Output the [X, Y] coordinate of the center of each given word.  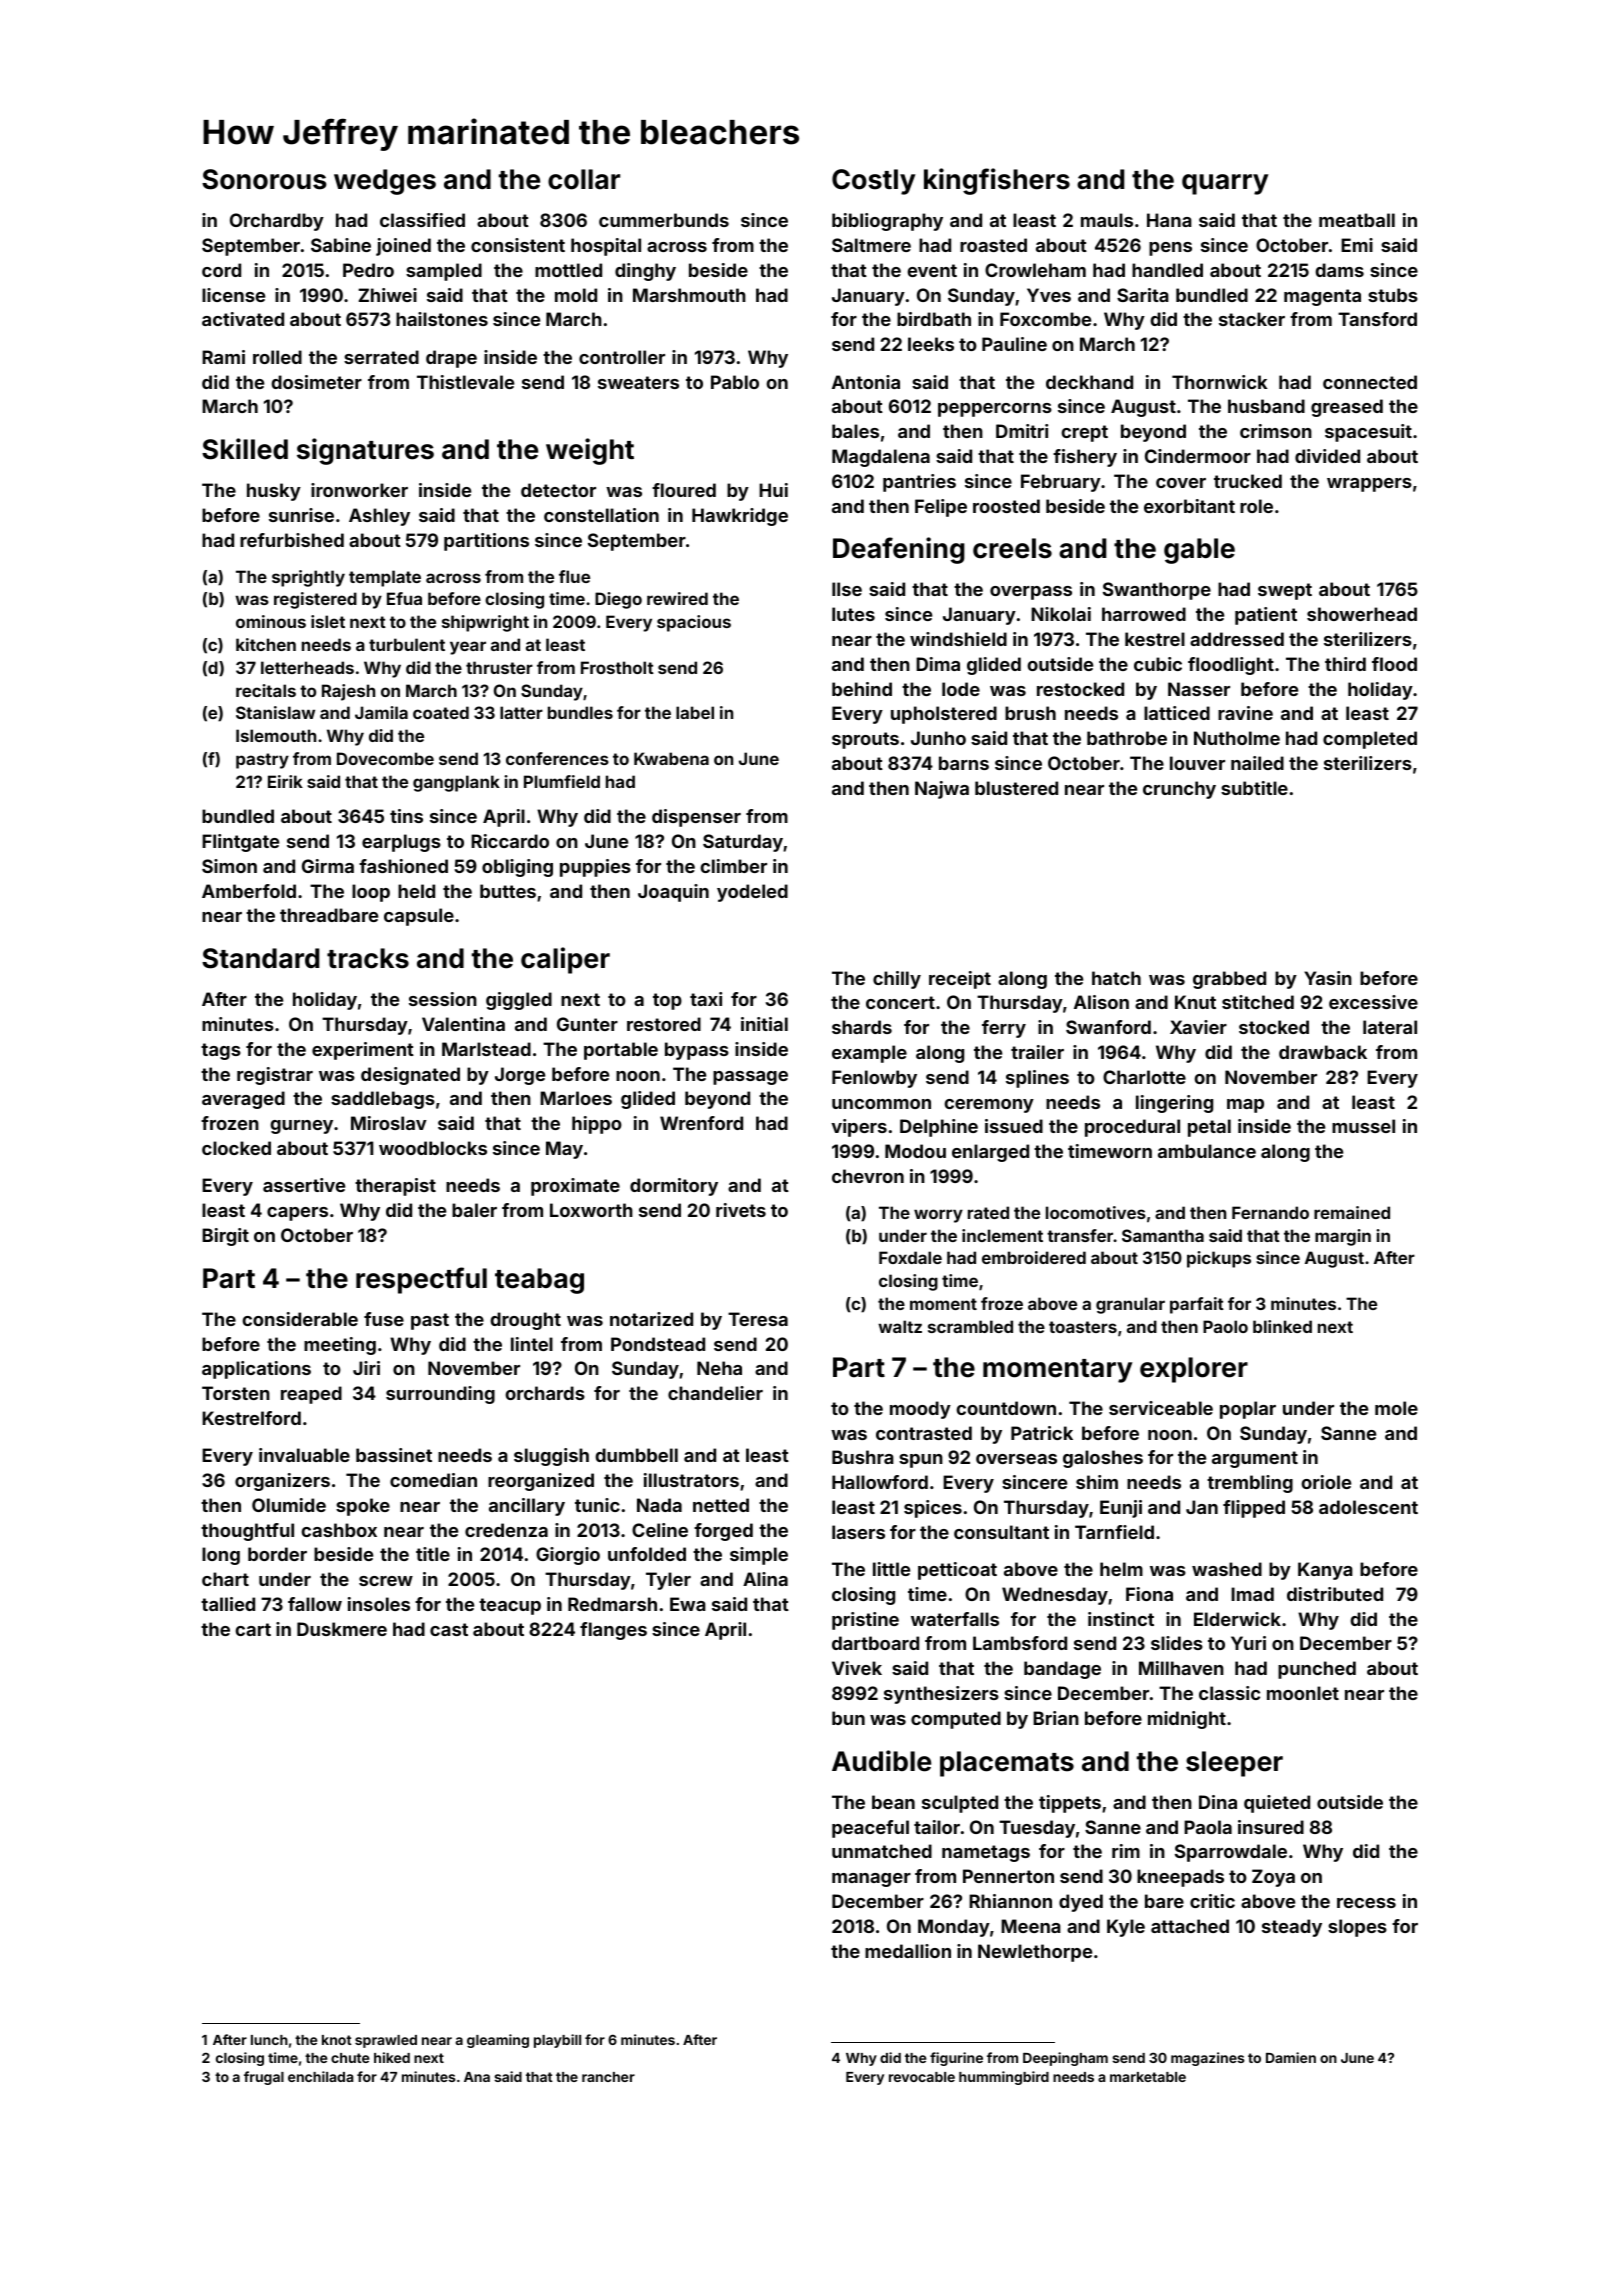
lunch [269, 2040]
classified [422, 220]
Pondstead [658, 1344]
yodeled [752, 893]
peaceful [870, 1829]
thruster [499, 667]
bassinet [394, 1455]
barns [964, 763]
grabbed [1229, 980]
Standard [260, 958]
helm [1121, 1569]
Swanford [1108, 1027]
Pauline [1014, 344]
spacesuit [1368, 433]
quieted [1277, 1804]
